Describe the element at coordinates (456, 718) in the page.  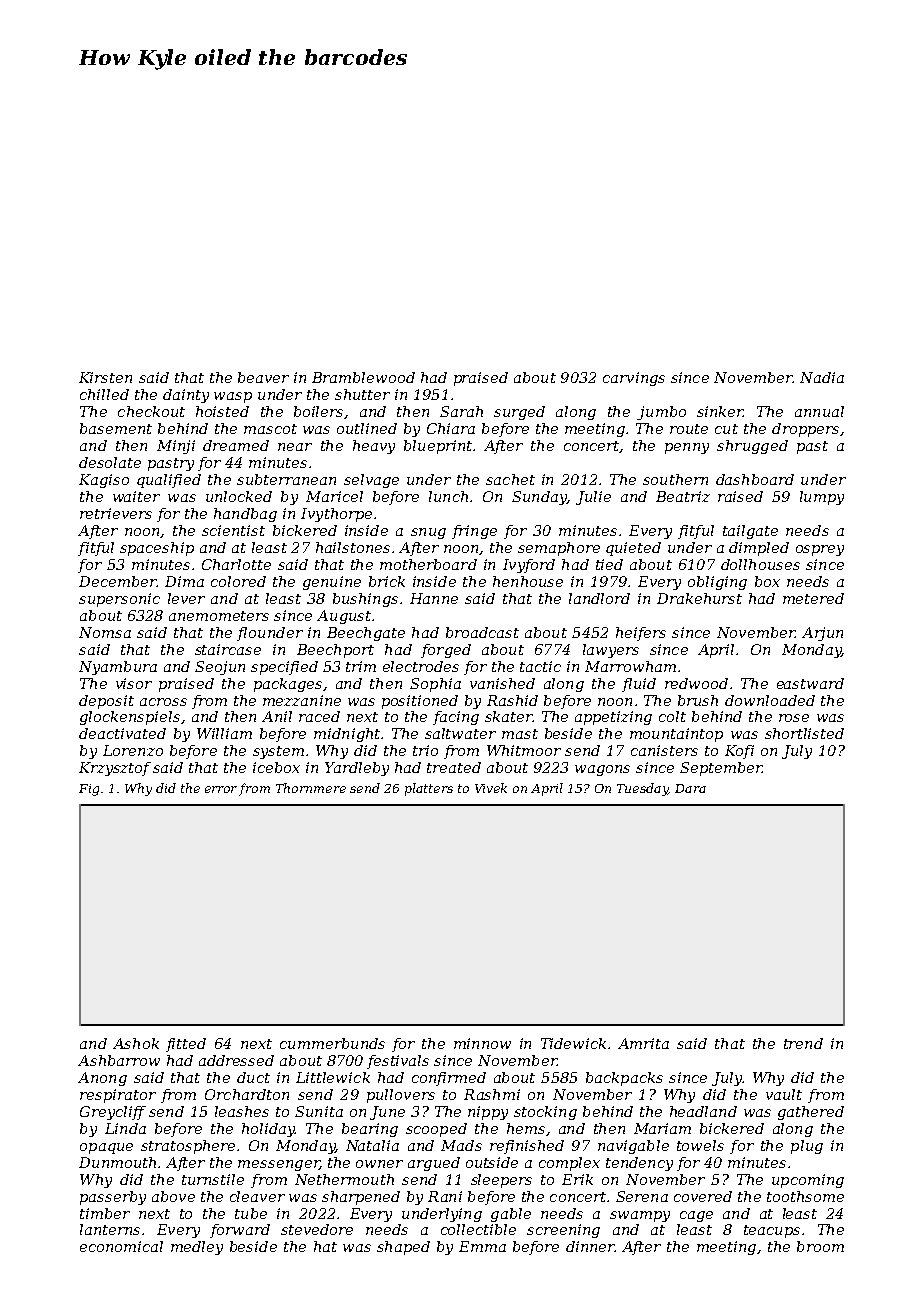
I see `facing` at that location.
